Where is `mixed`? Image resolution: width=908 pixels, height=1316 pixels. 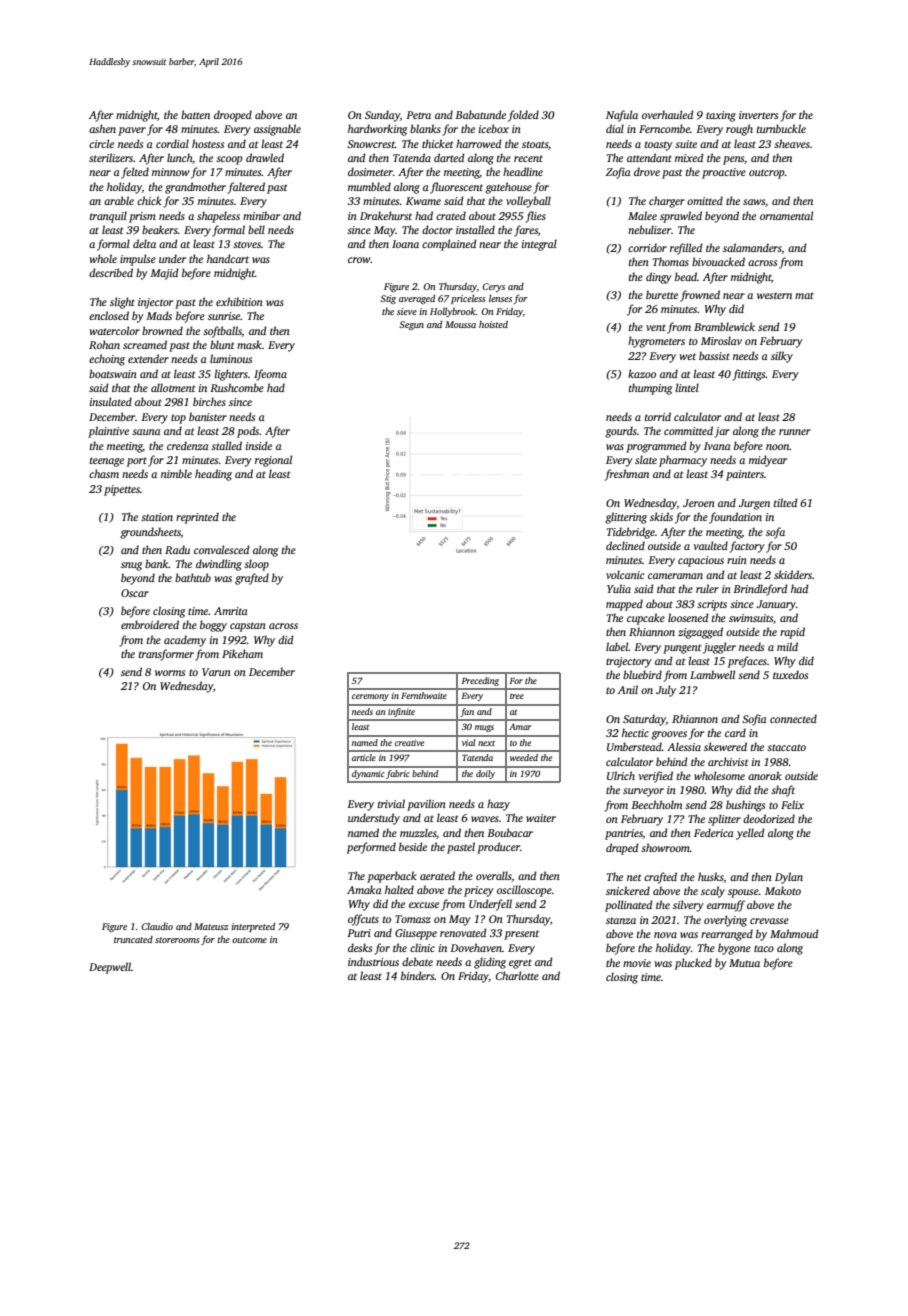
mixed is located at coordinates (689, 157).
